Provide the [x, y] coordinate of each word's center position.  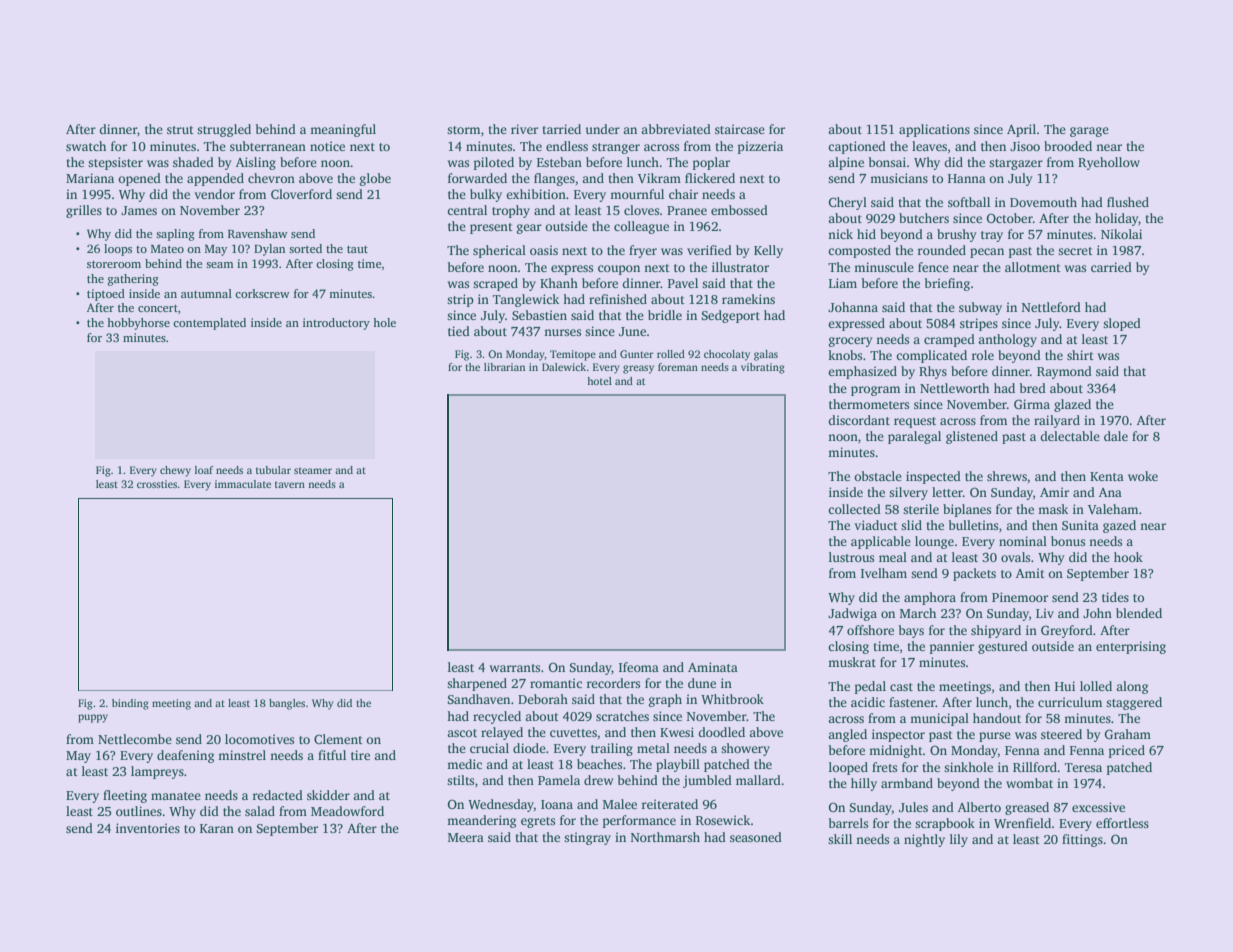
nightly [924, 840]
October [1010, 218]
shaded [193, 162]
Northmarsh [665, 837]
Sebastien [539, 315]
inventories [148, 828]
